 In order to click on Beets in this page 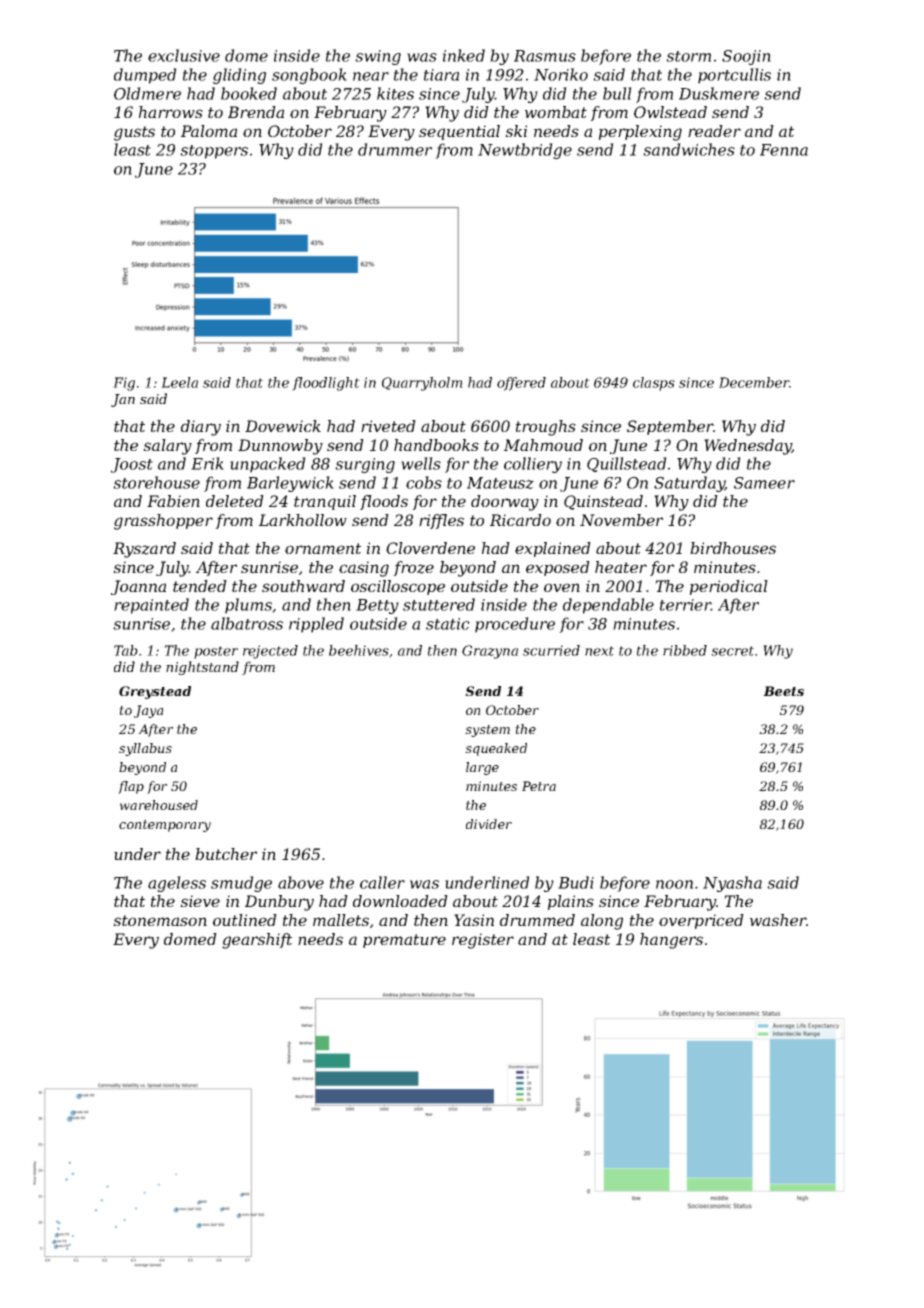, I will do `click(783, 691)`.
